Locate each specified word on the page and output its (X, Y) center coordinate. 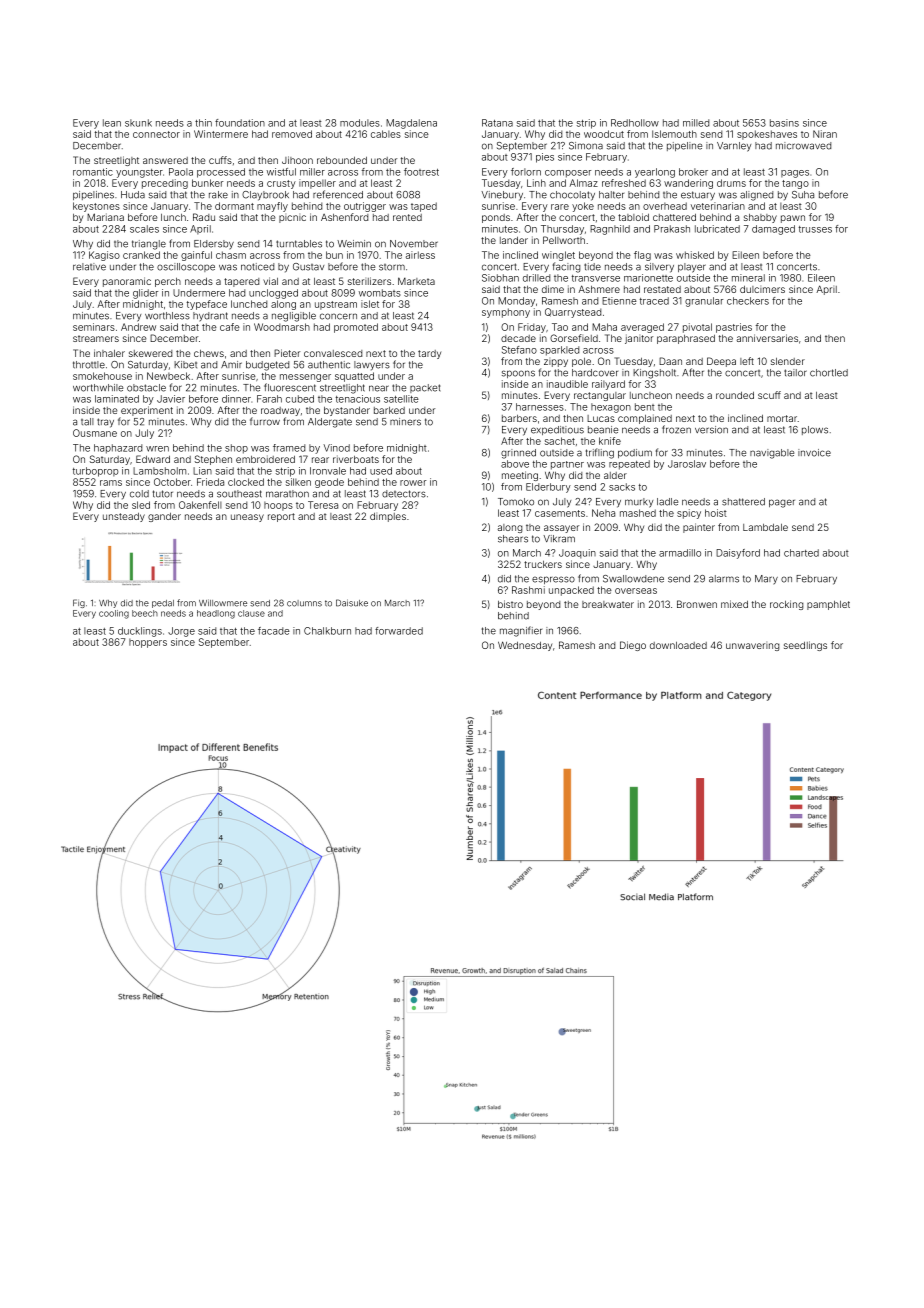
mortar (782, 418)
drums (731, 183)
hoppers (148, 643)
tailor (795, 373)
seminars (94, 327)
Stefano (519, 350)
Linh (536, 183)
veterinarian (718, 206)
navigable (772, 454)
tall (87, 422)
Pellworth (564, 240)
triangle (149, 245)
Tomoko (516, 502)
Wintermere (221, 134)
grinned (518, 454)
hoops (278, 506)
